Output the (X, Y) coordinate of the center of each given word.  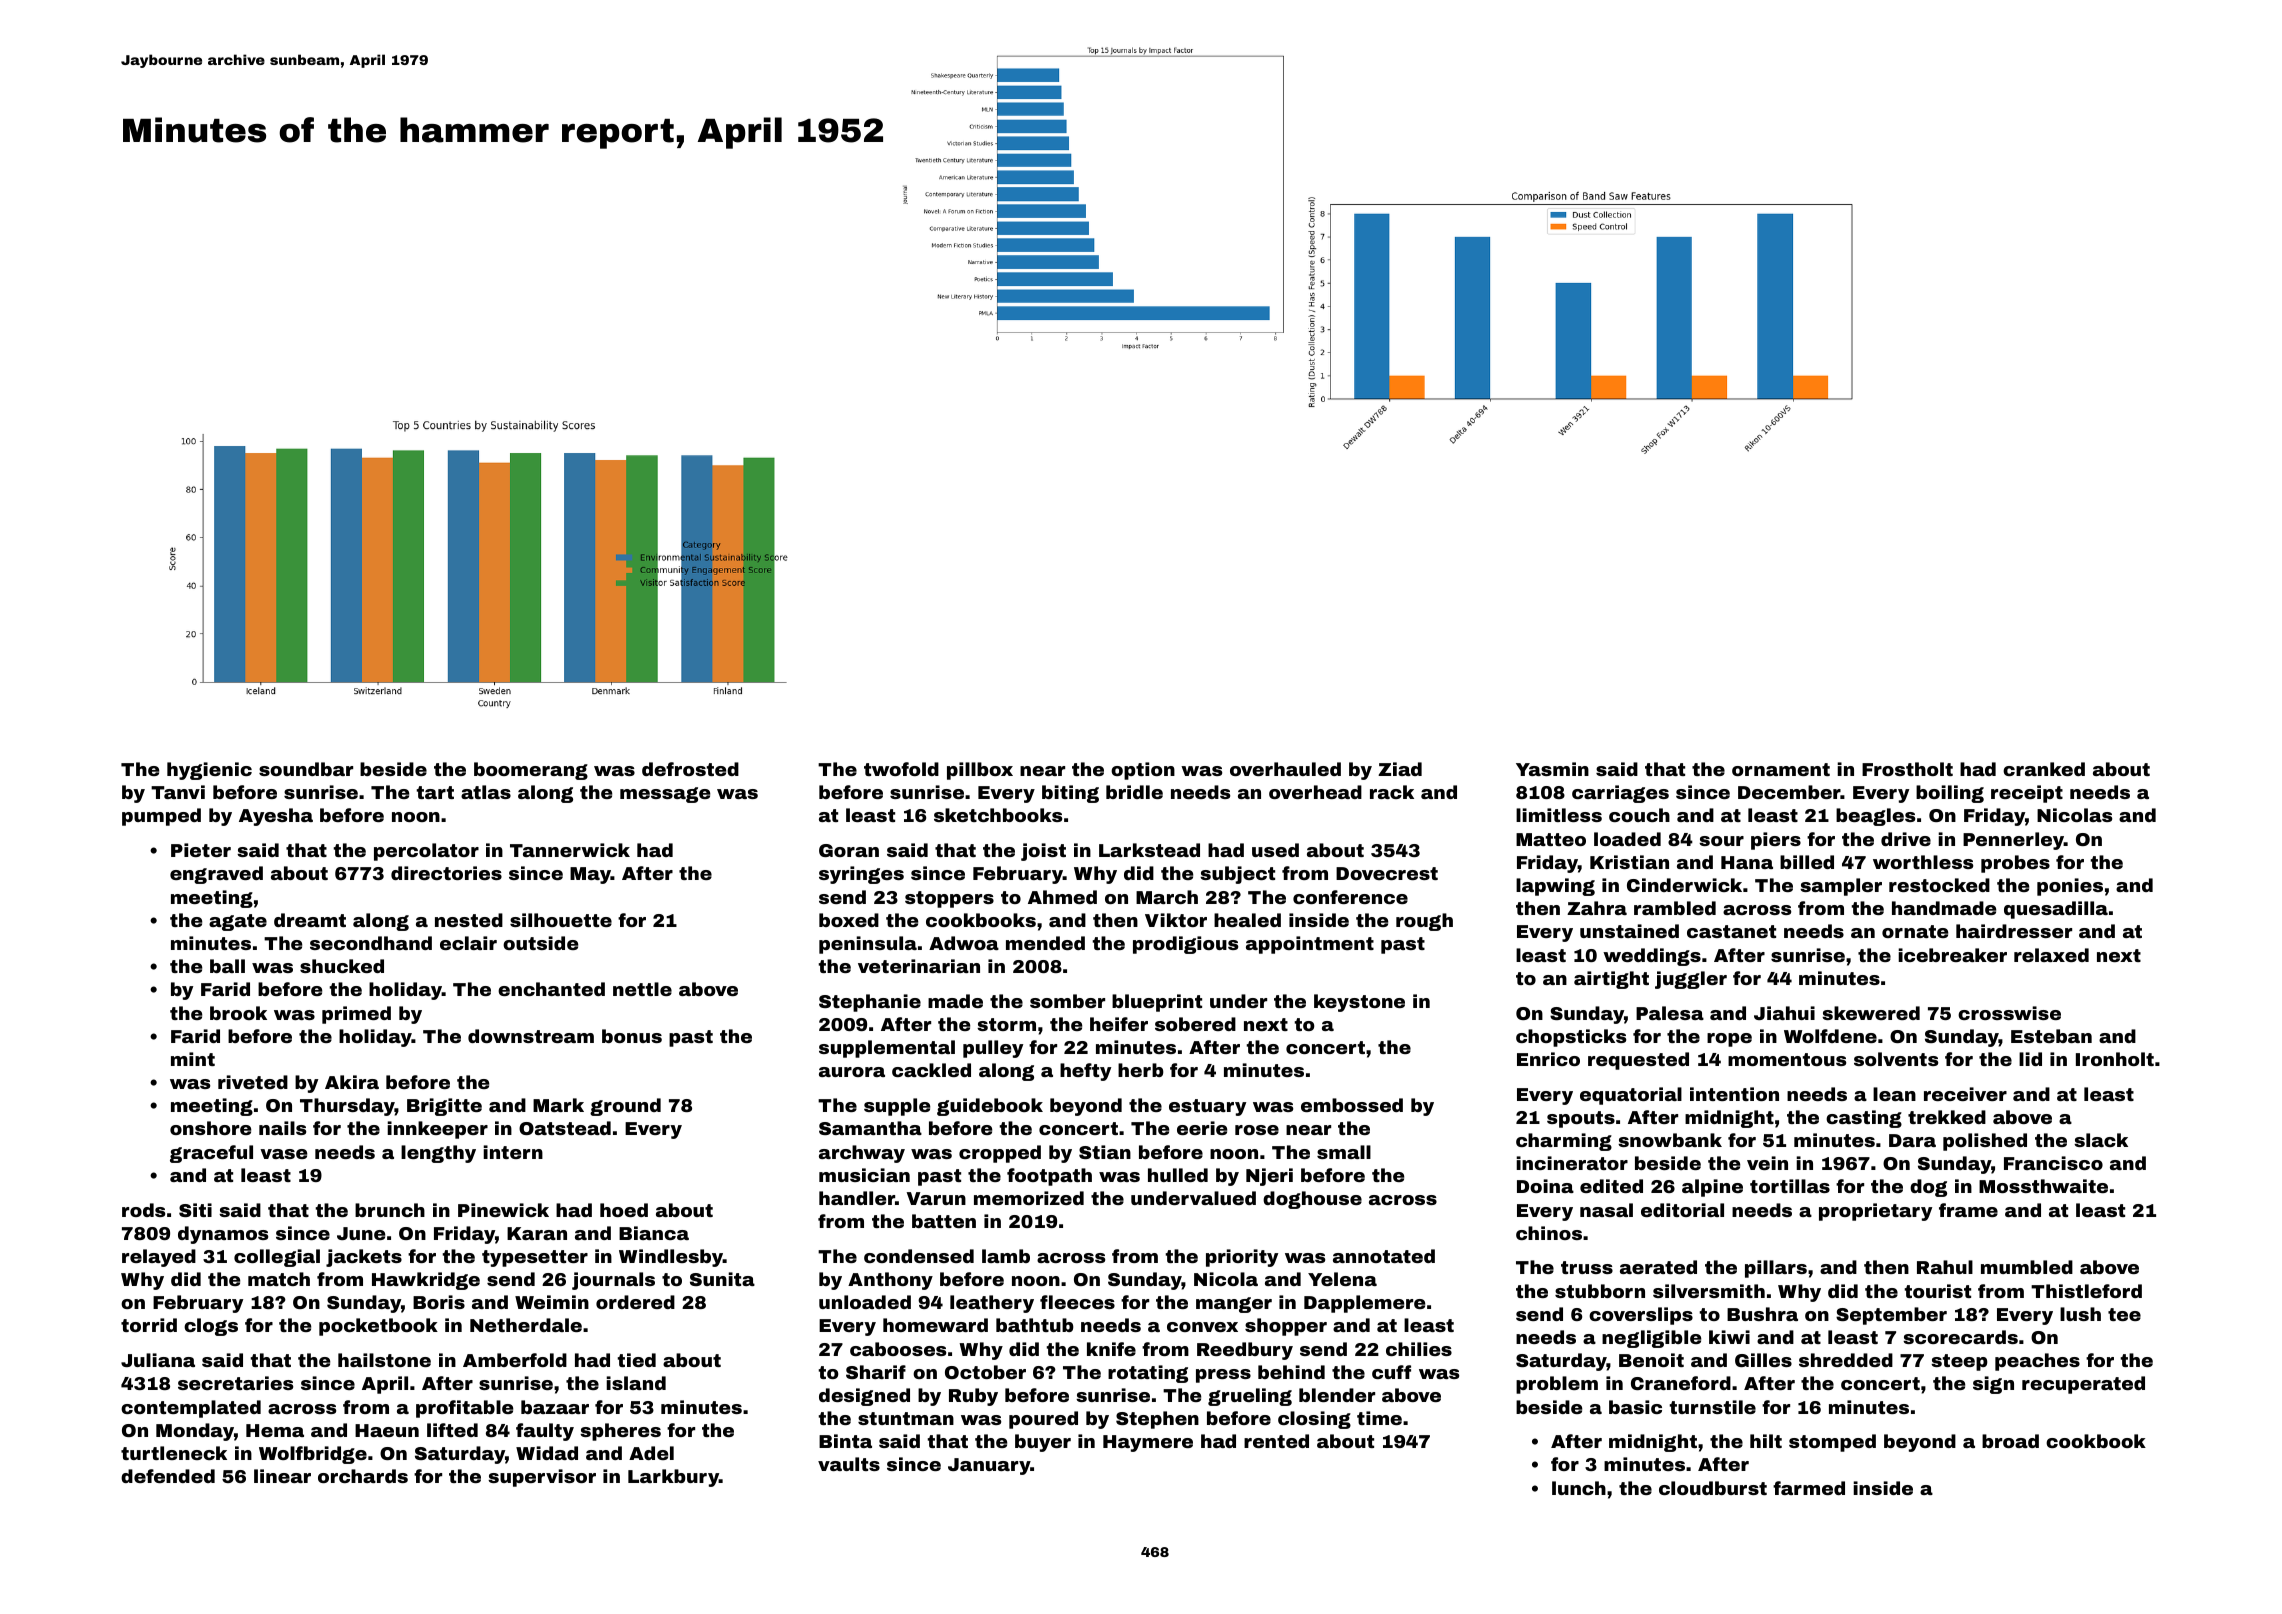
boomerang (531, 771)
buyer (1043, 1443)
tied (636, 1360)
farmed (1809, 1488)
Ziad (1400, 769)
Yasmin (1552, 769)
